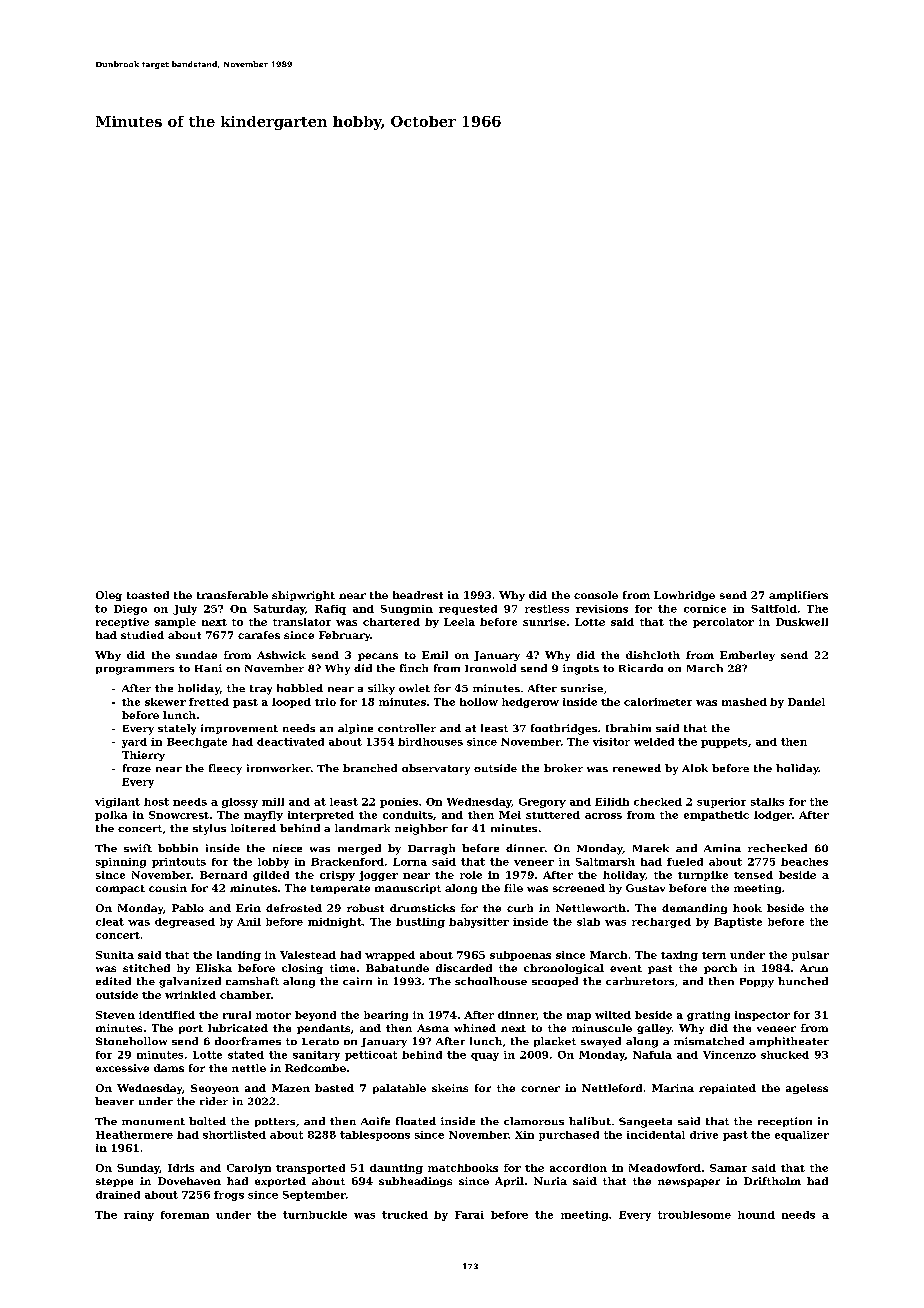  I want to click on rainy, so click(139, 1216).
